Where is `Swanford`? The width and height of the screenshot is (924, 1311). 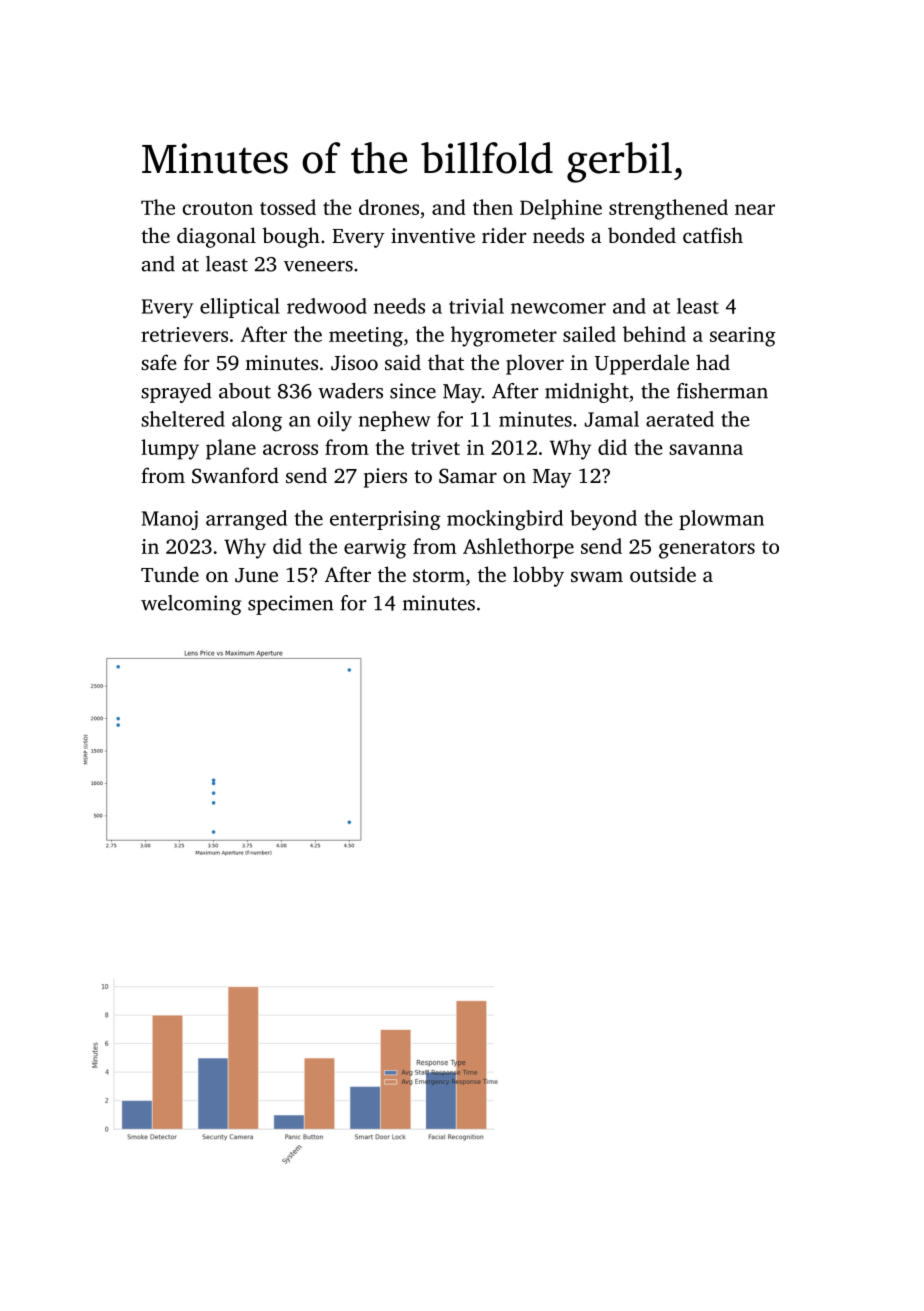
Swanford is located at coordinates (235, 475).
